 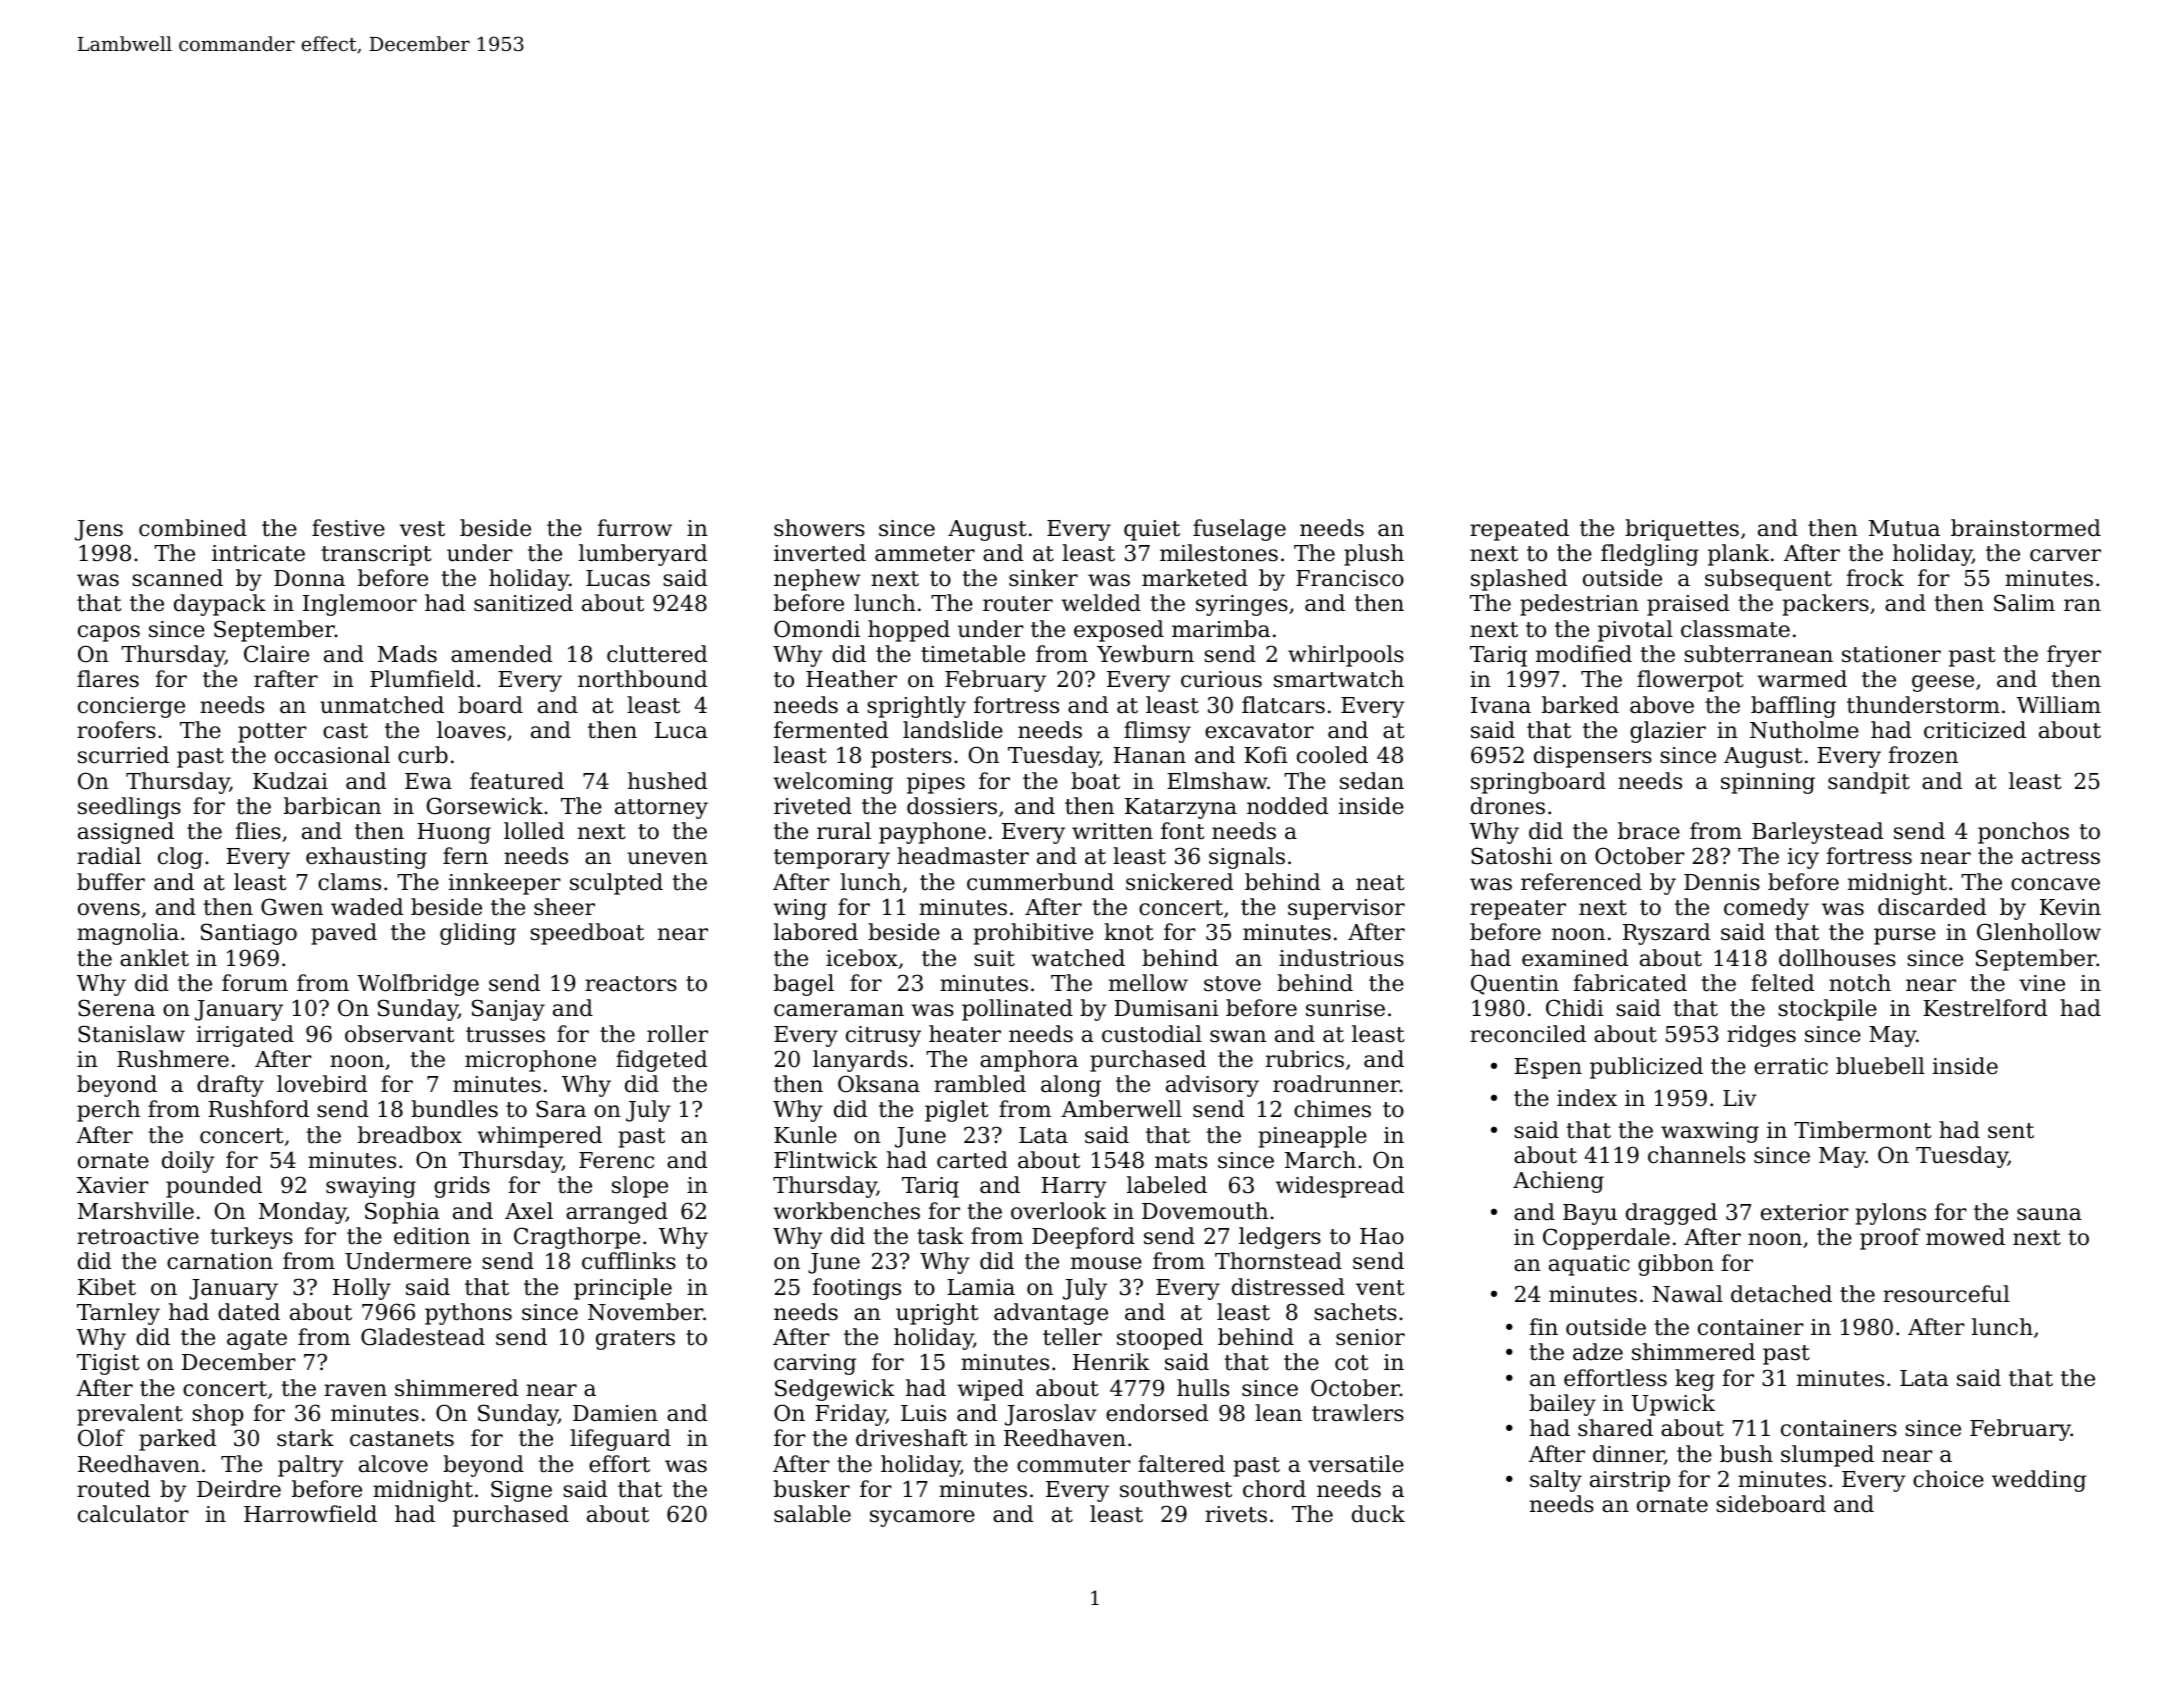 What do you see at coordinates (1946, 1294) in the image?
I see `resourceful` at bounding box center [1946, 1294].
